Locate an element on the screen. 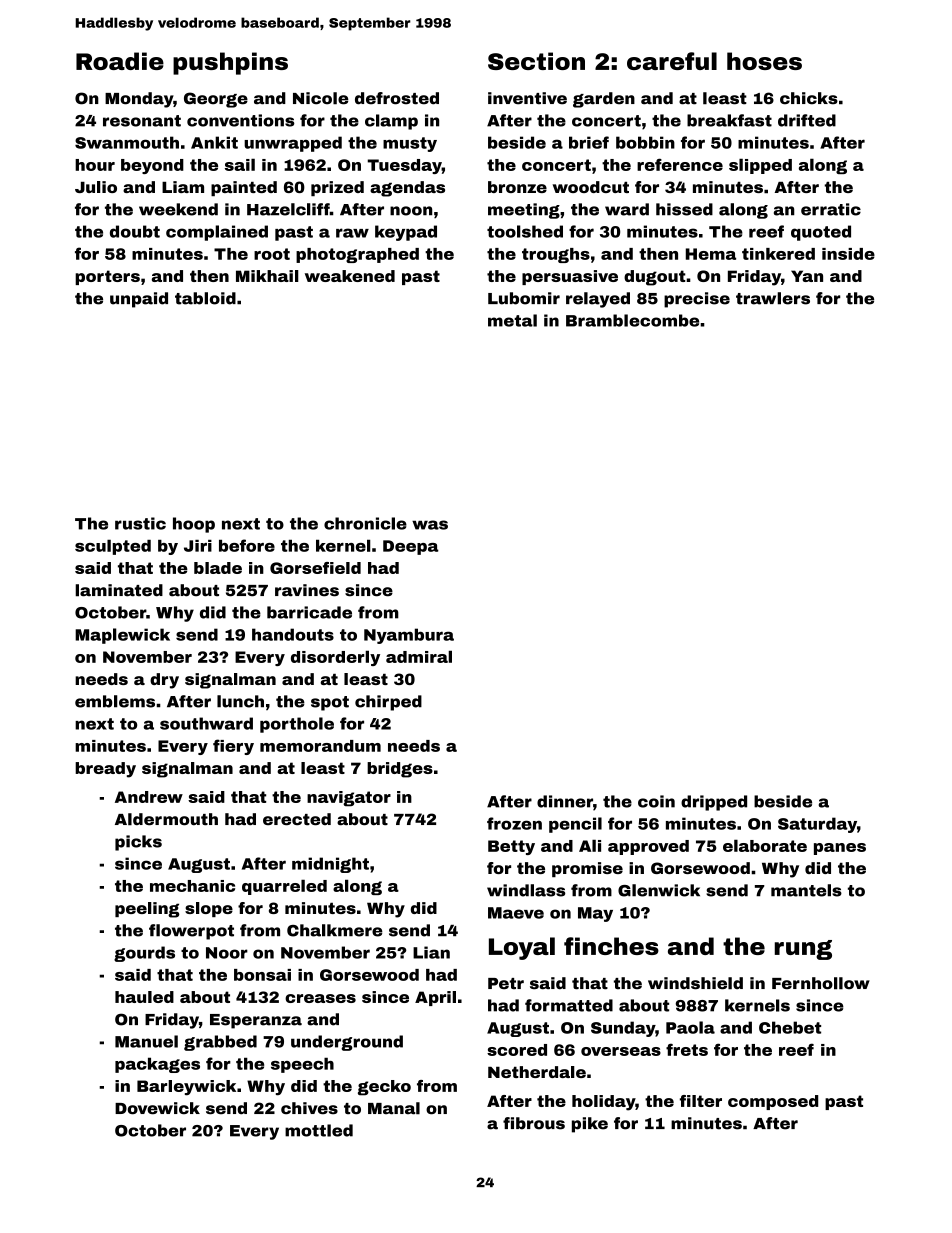  Manuel is located at coordinates (146, 1041).
